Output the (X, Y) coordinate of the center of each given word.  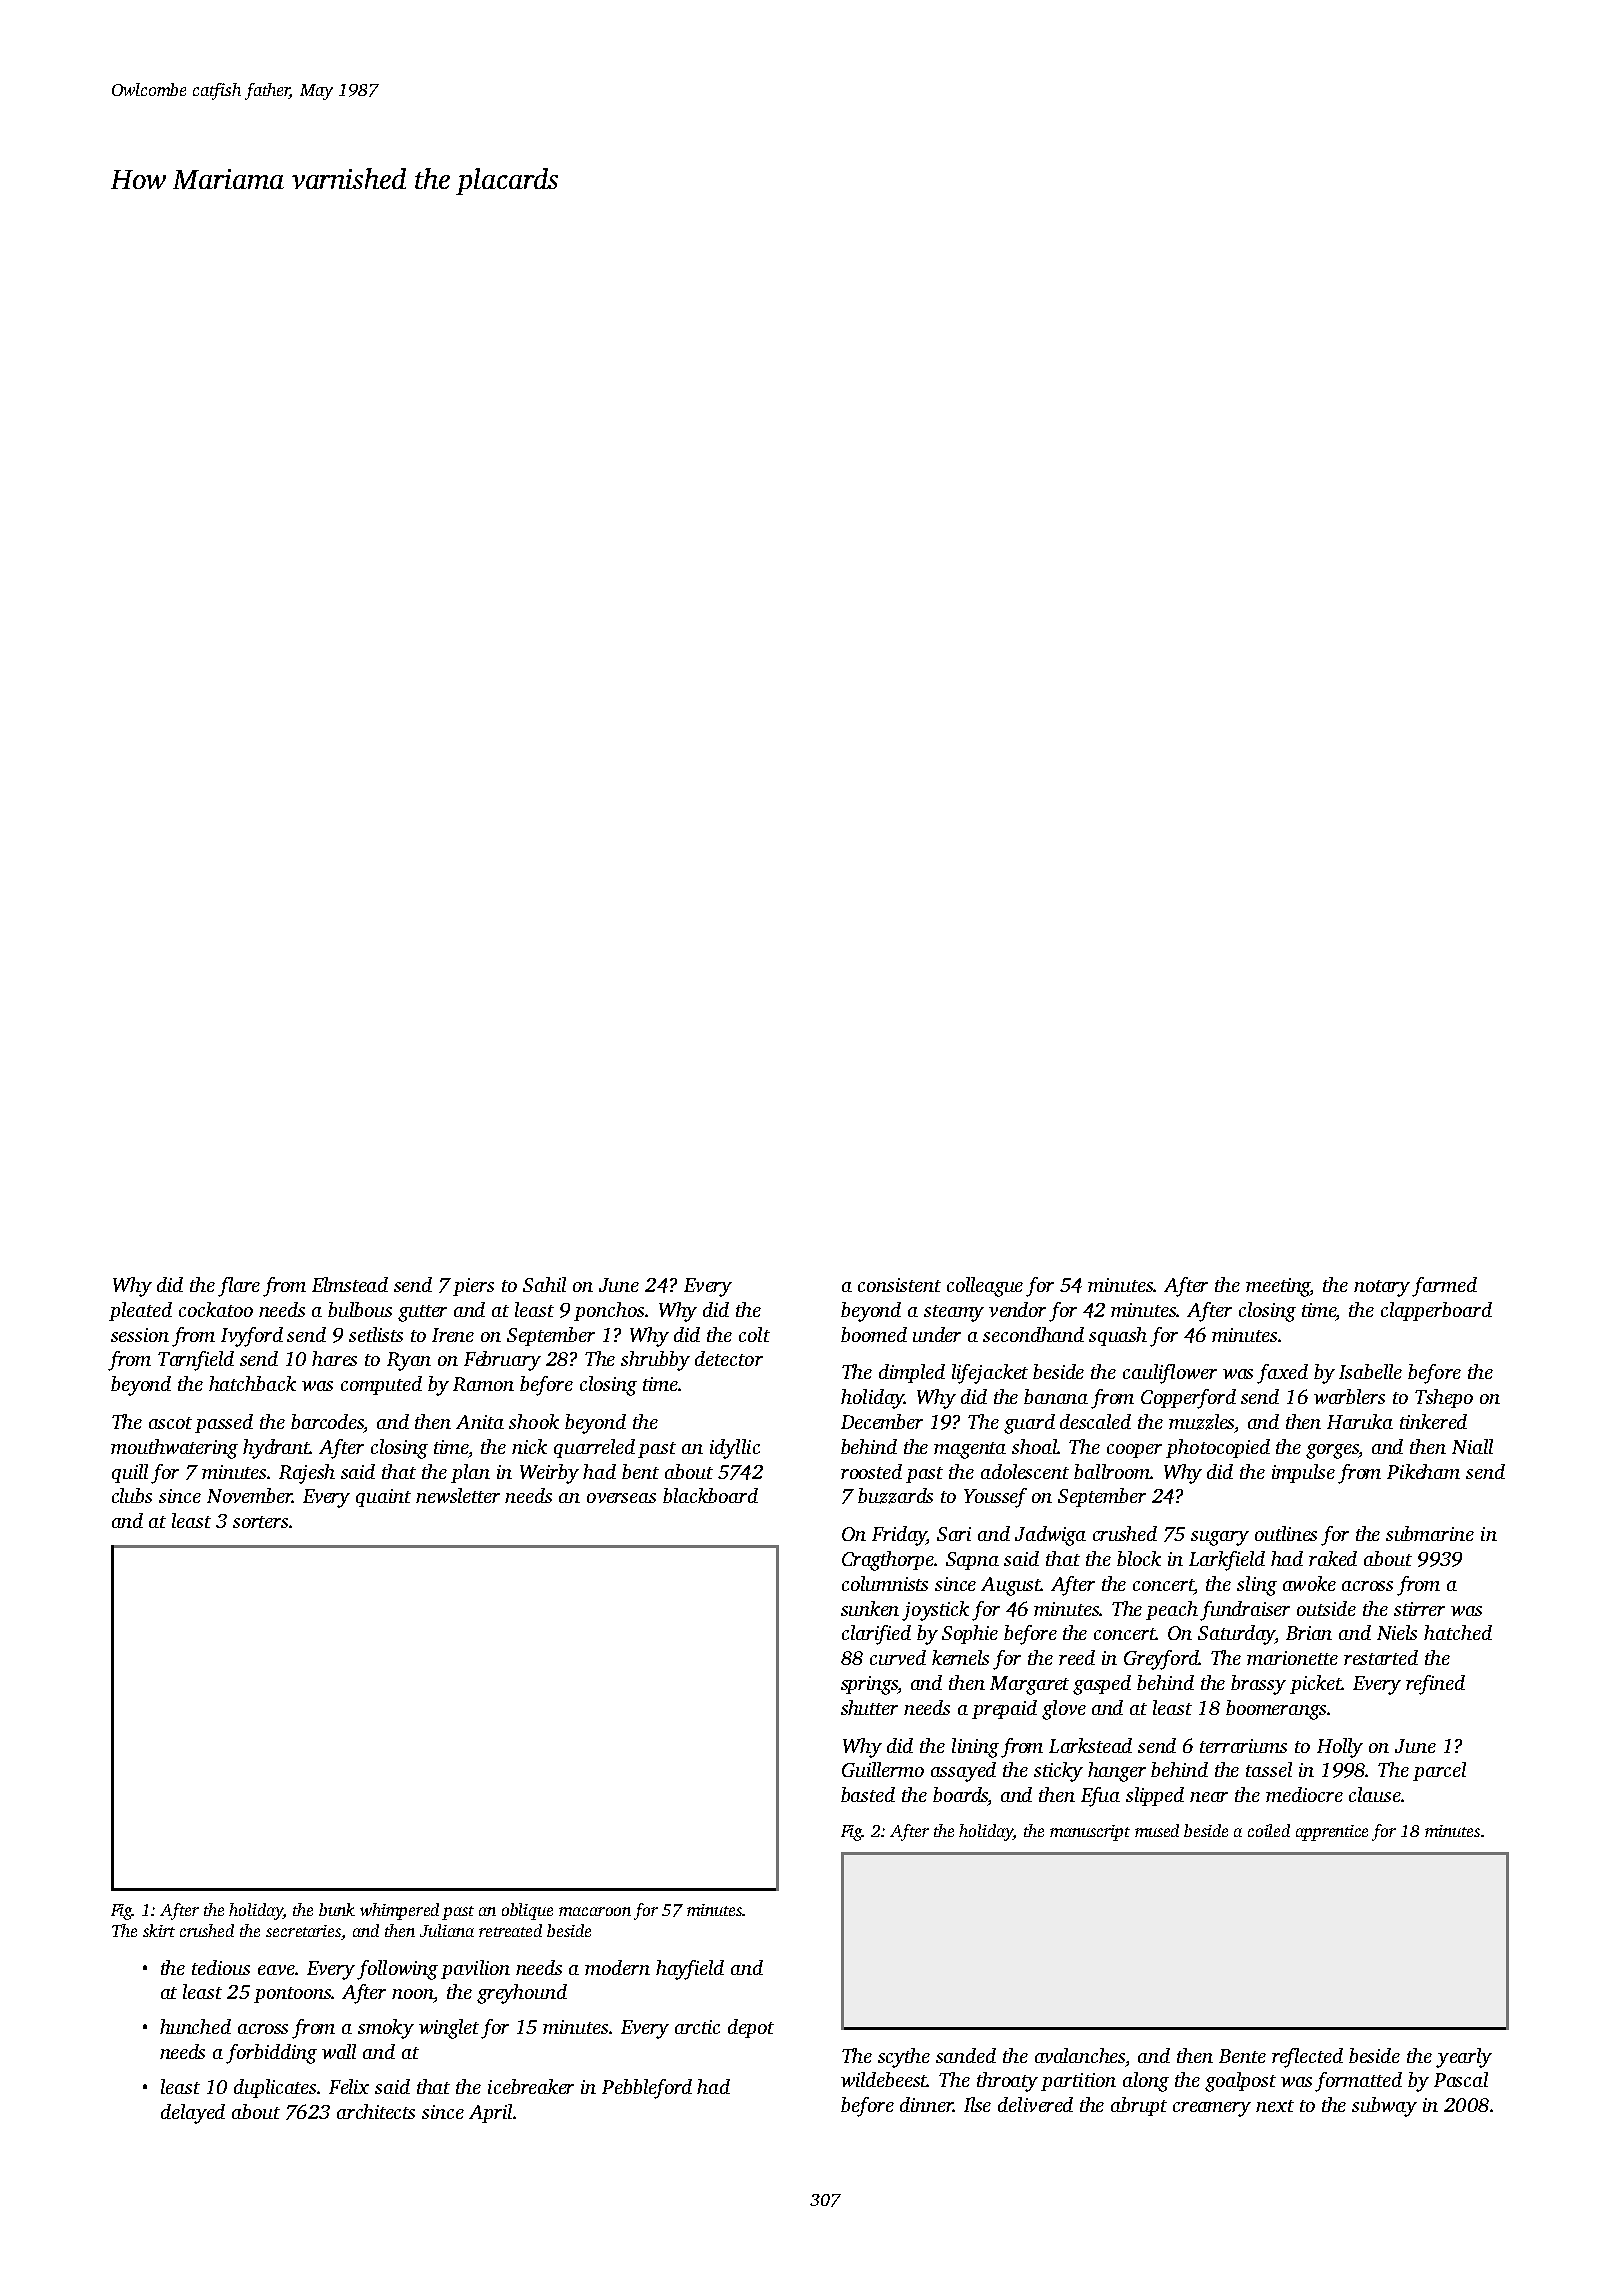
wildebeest (884, 2079)
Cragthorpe (888, 1561)
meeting (1278, 1287)
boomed (874, 1334)
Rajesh (307, 1474)
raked (1333, 1558)
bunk (337, 1909)
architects (376, 2111)
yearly (1464, 2058)
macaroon (595, 1911)
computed (381, 1385)
